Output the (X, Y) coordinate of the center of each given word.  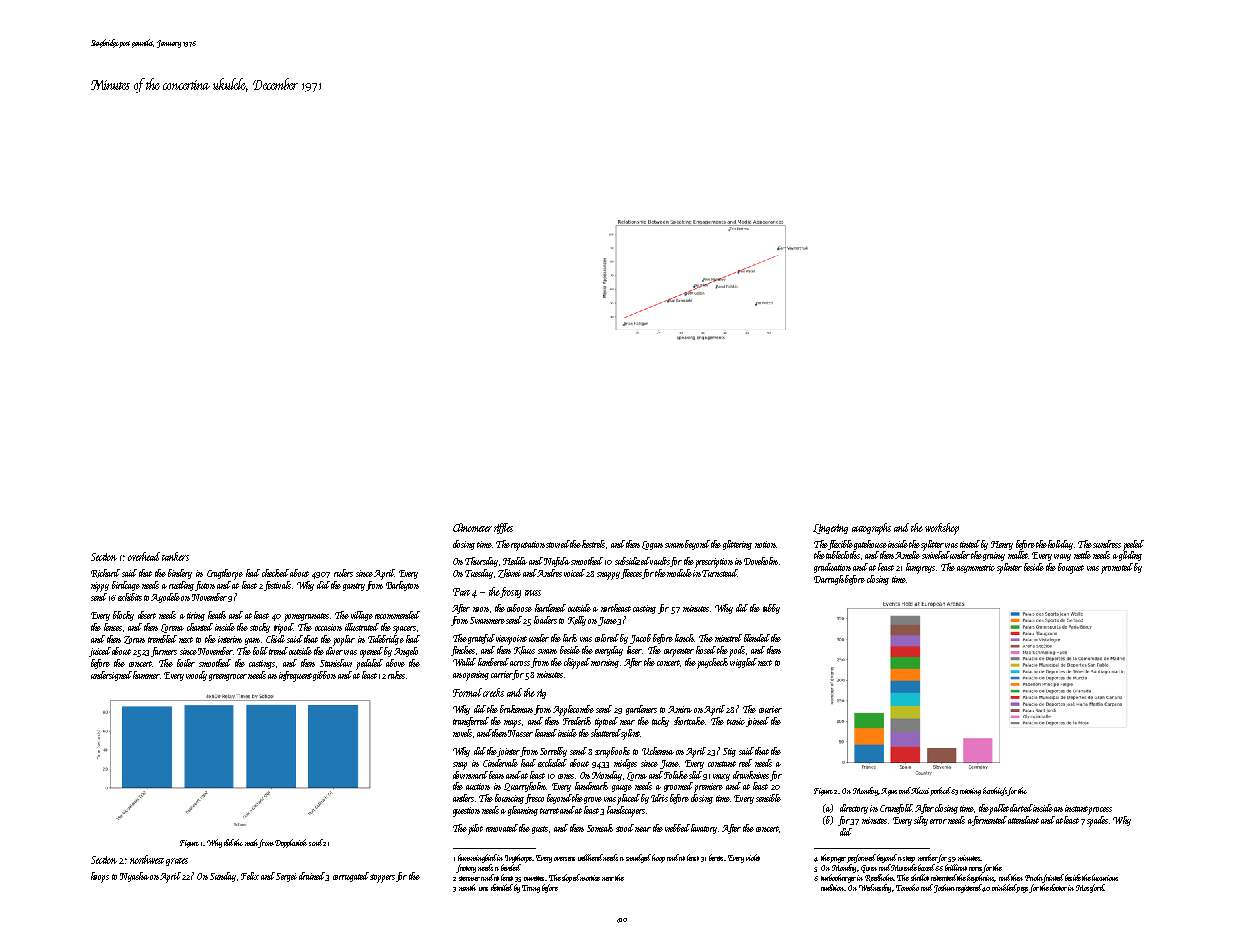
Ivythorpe (518, 858)
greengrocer (228, 677)
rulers (343, 573)
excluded (552, 763)
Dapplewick (291, 843)
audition (833, 887)
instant (1076, 808)
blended (757, 638)
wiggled (743, 663)
